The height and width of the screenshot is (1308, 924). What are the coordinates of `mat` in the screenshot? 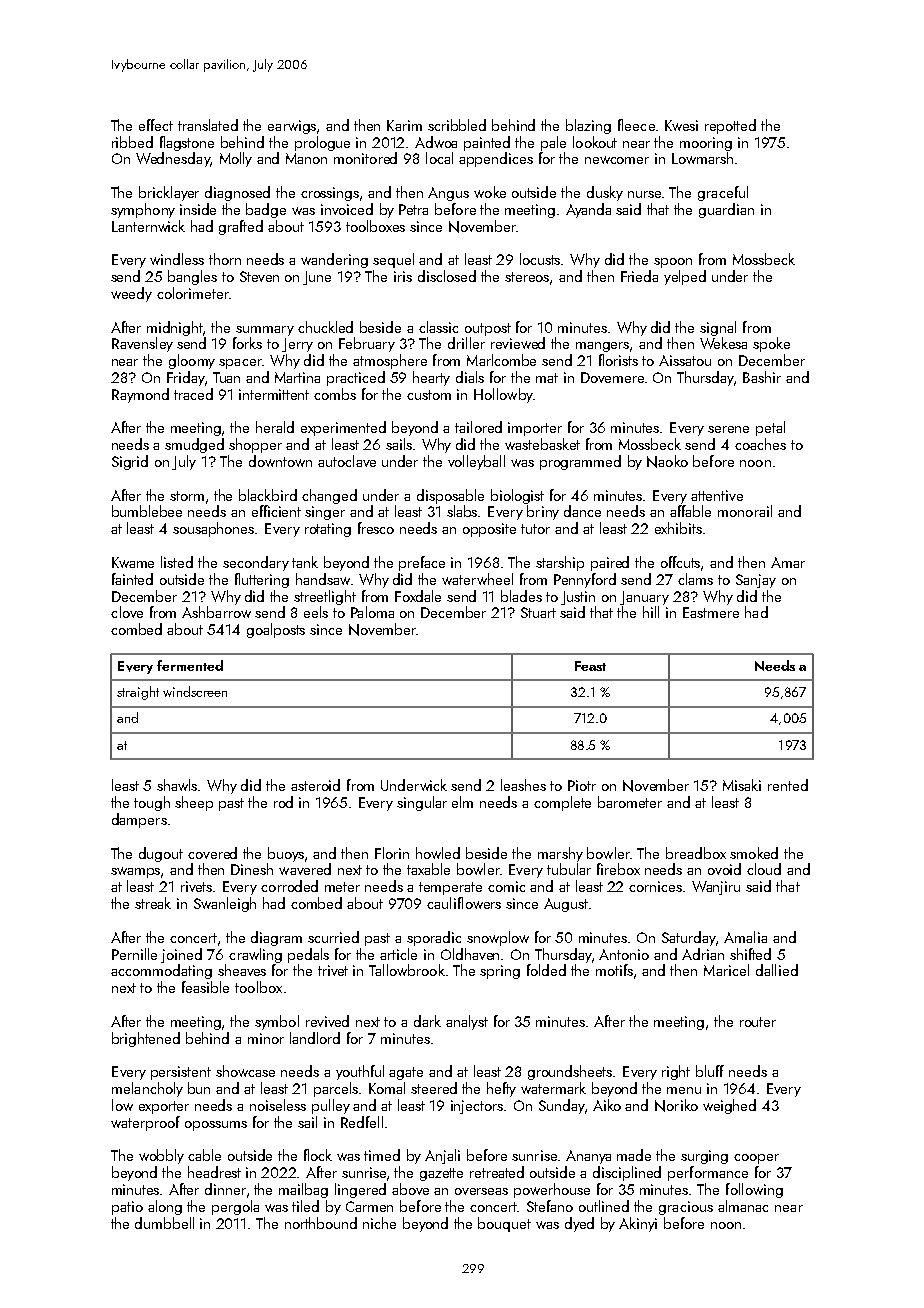 It's located at (547, 378).
